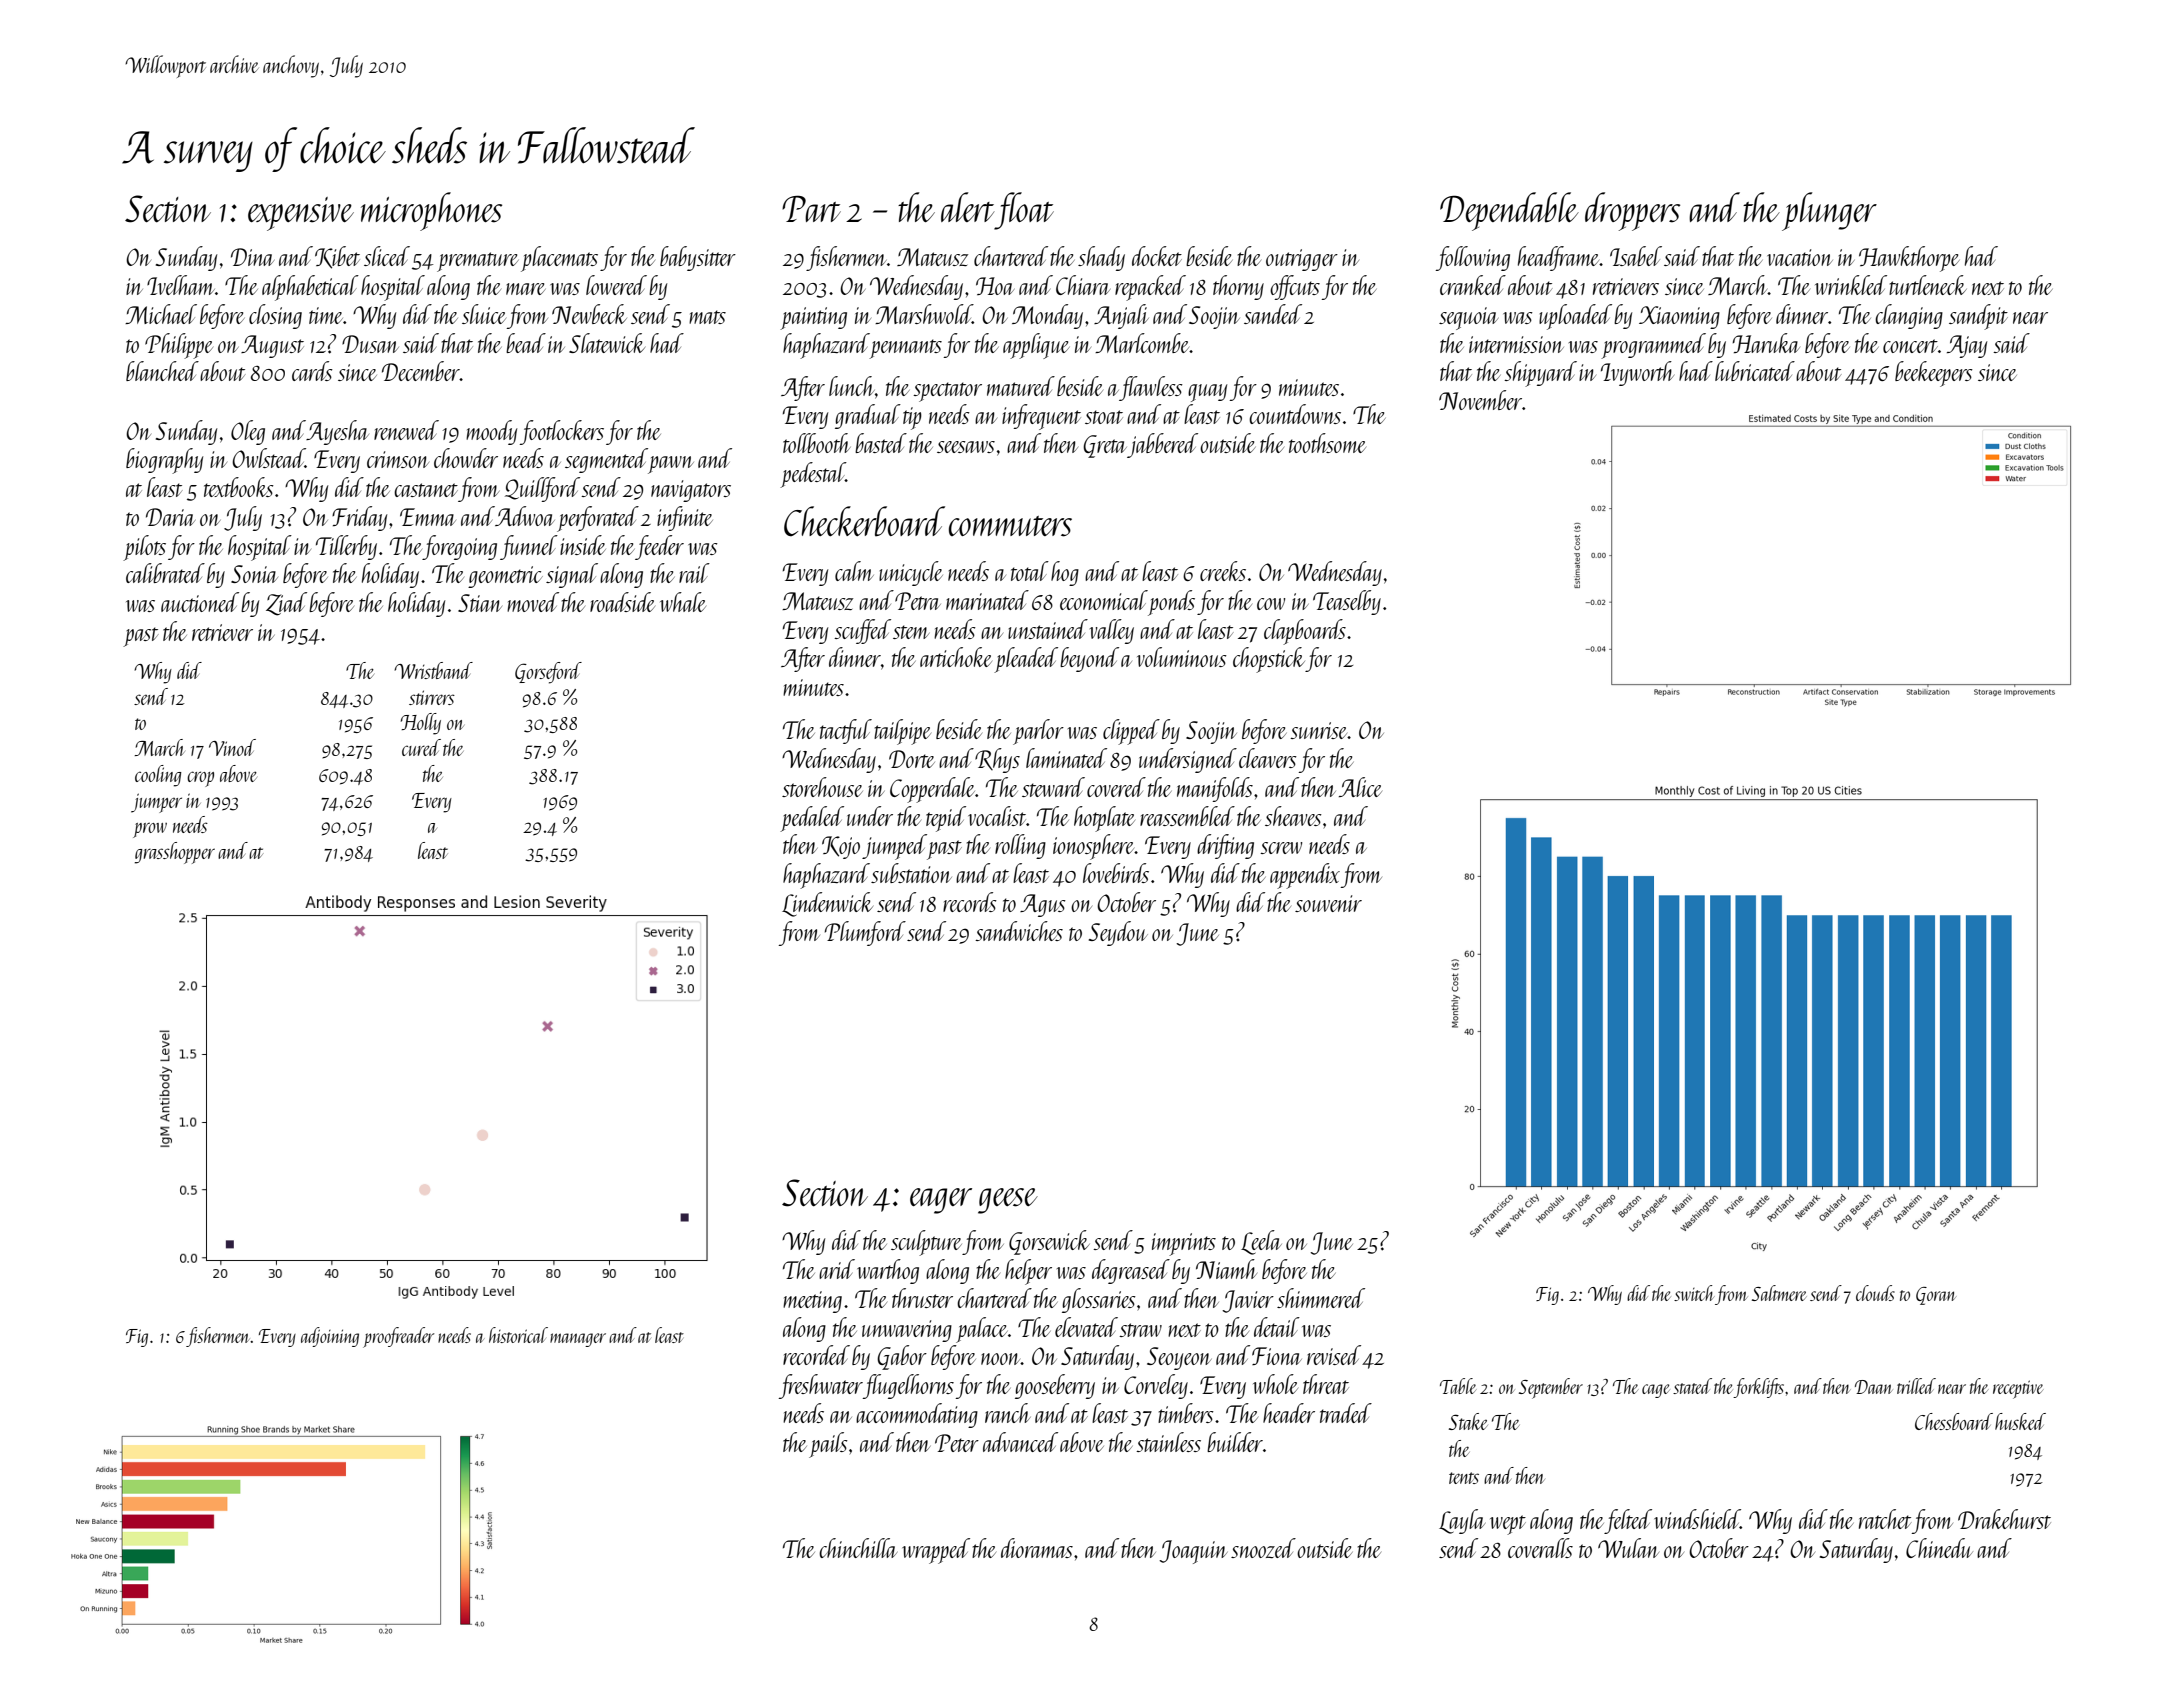 The height and width of the page is (1683, 2178). What do you see at coordinates (200, 602) in the page?
I see `auctioned` at bounding box center [200, 602].
